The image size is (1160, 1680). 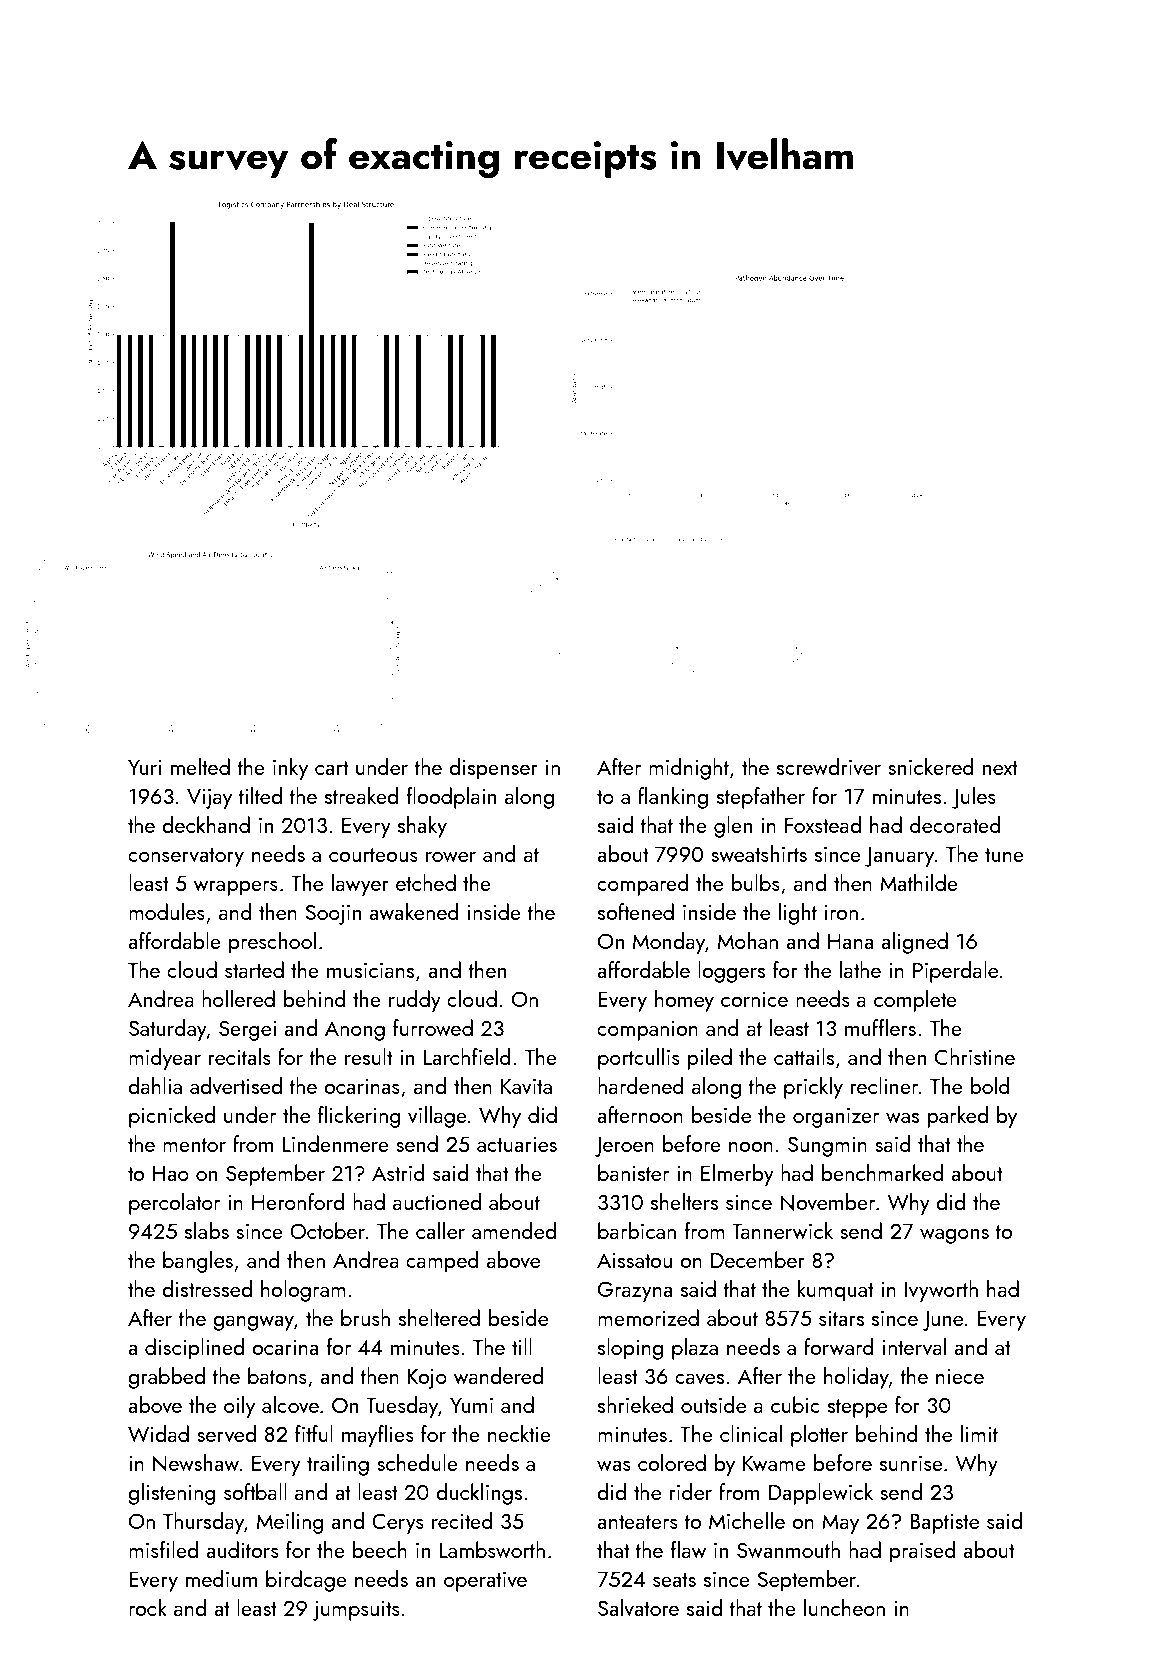 I want to click on screwdriver, so click(x=829, y=766).
